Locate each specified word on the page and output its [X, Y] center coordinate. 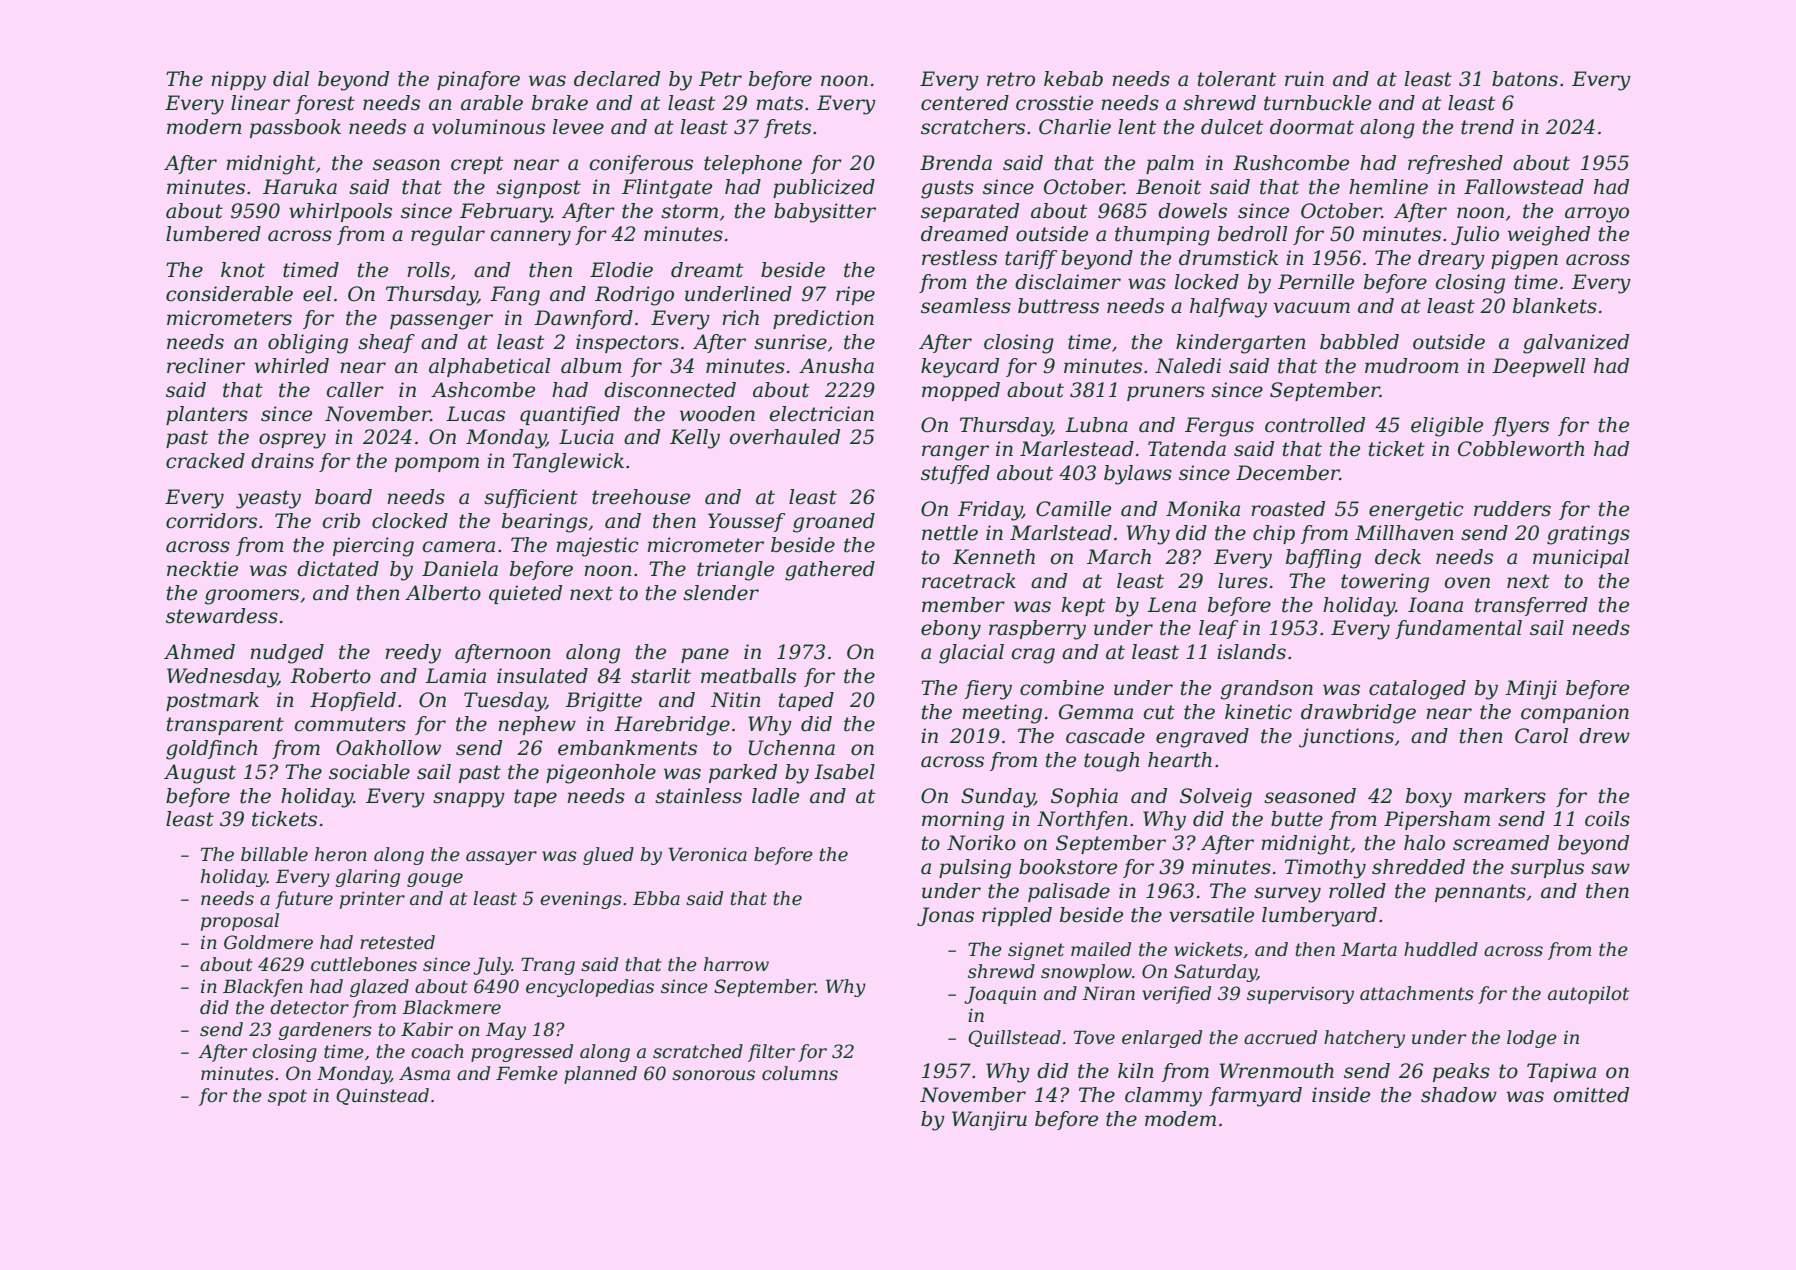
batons [1525, 79]
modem [1180, 1119]
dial [291, 79]
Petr [720, 79]
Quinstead [382, 1096]
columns [800, 1073]
